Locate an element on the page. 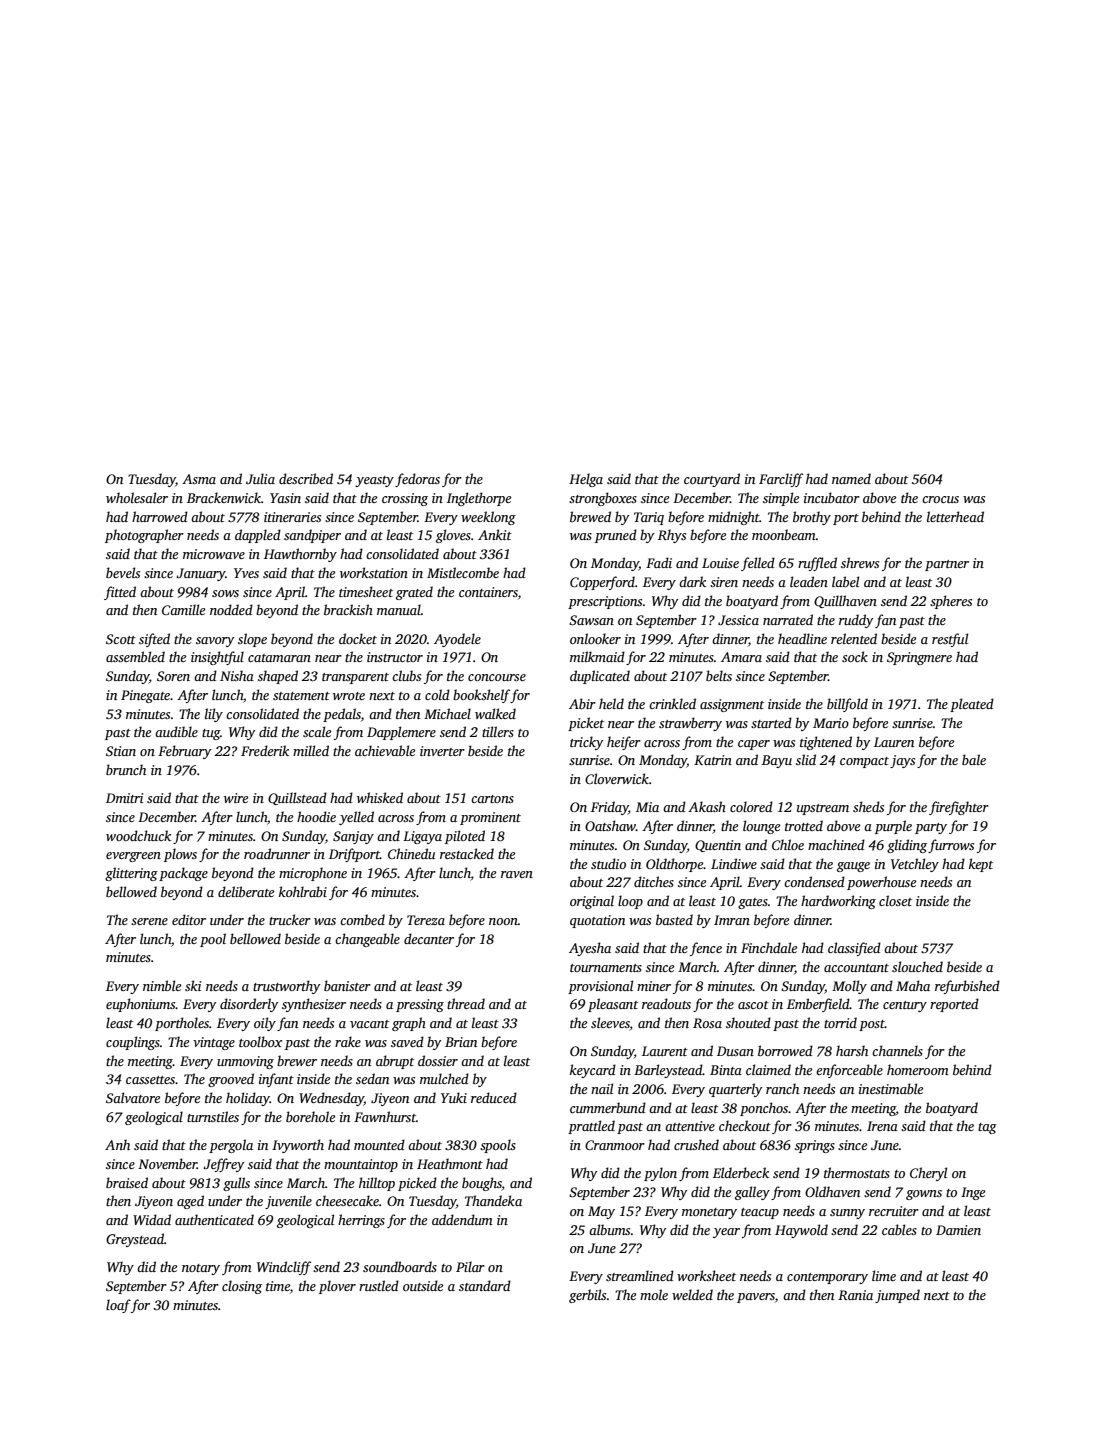 The image size is (1106, 1431). pleated is located at coordinates (972, 705).
